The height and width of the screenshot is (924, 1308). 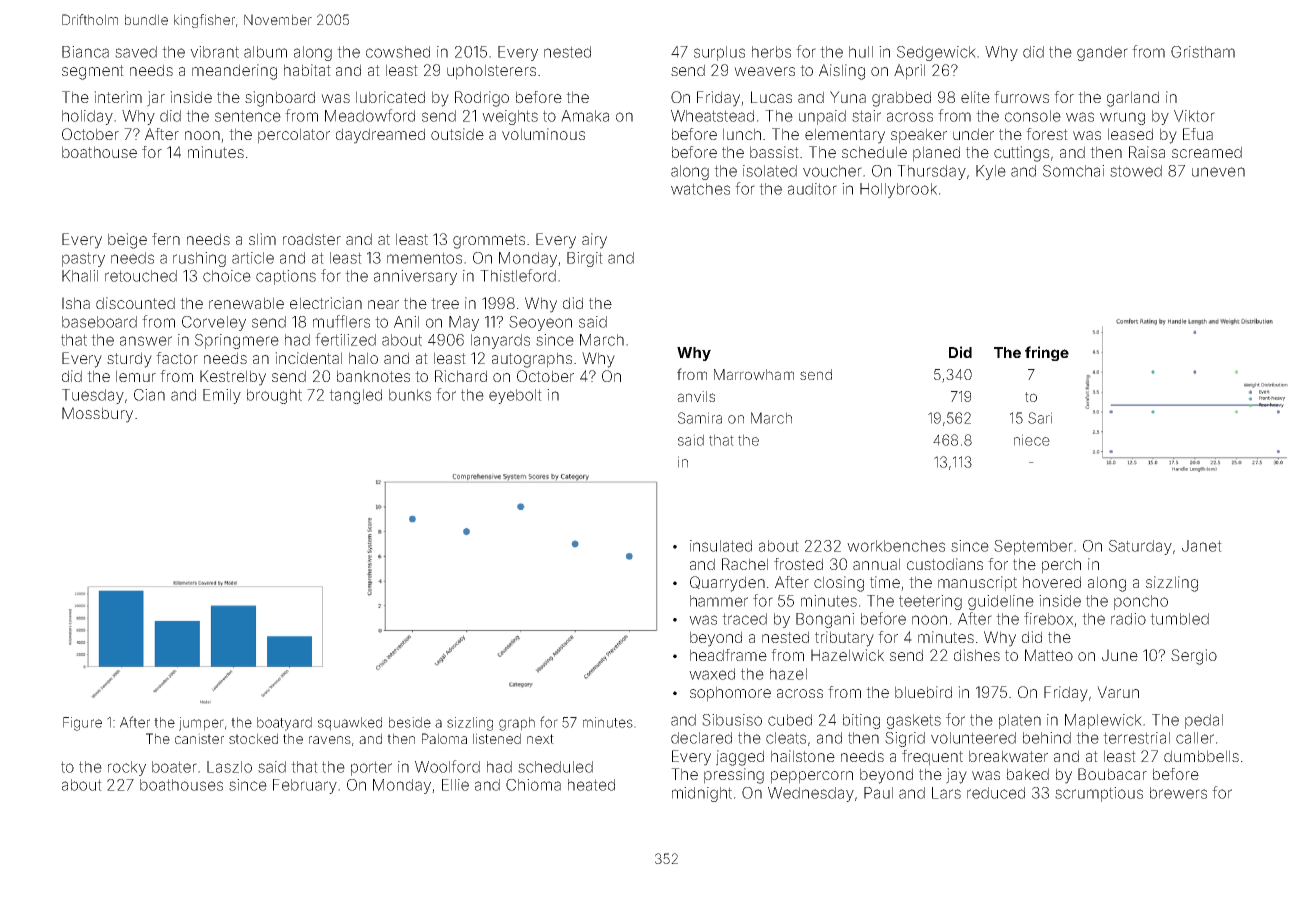 What do you see at coordinates (719, 53) in the screenshot?
I see `surplus` at bounding box center [719, 53].
